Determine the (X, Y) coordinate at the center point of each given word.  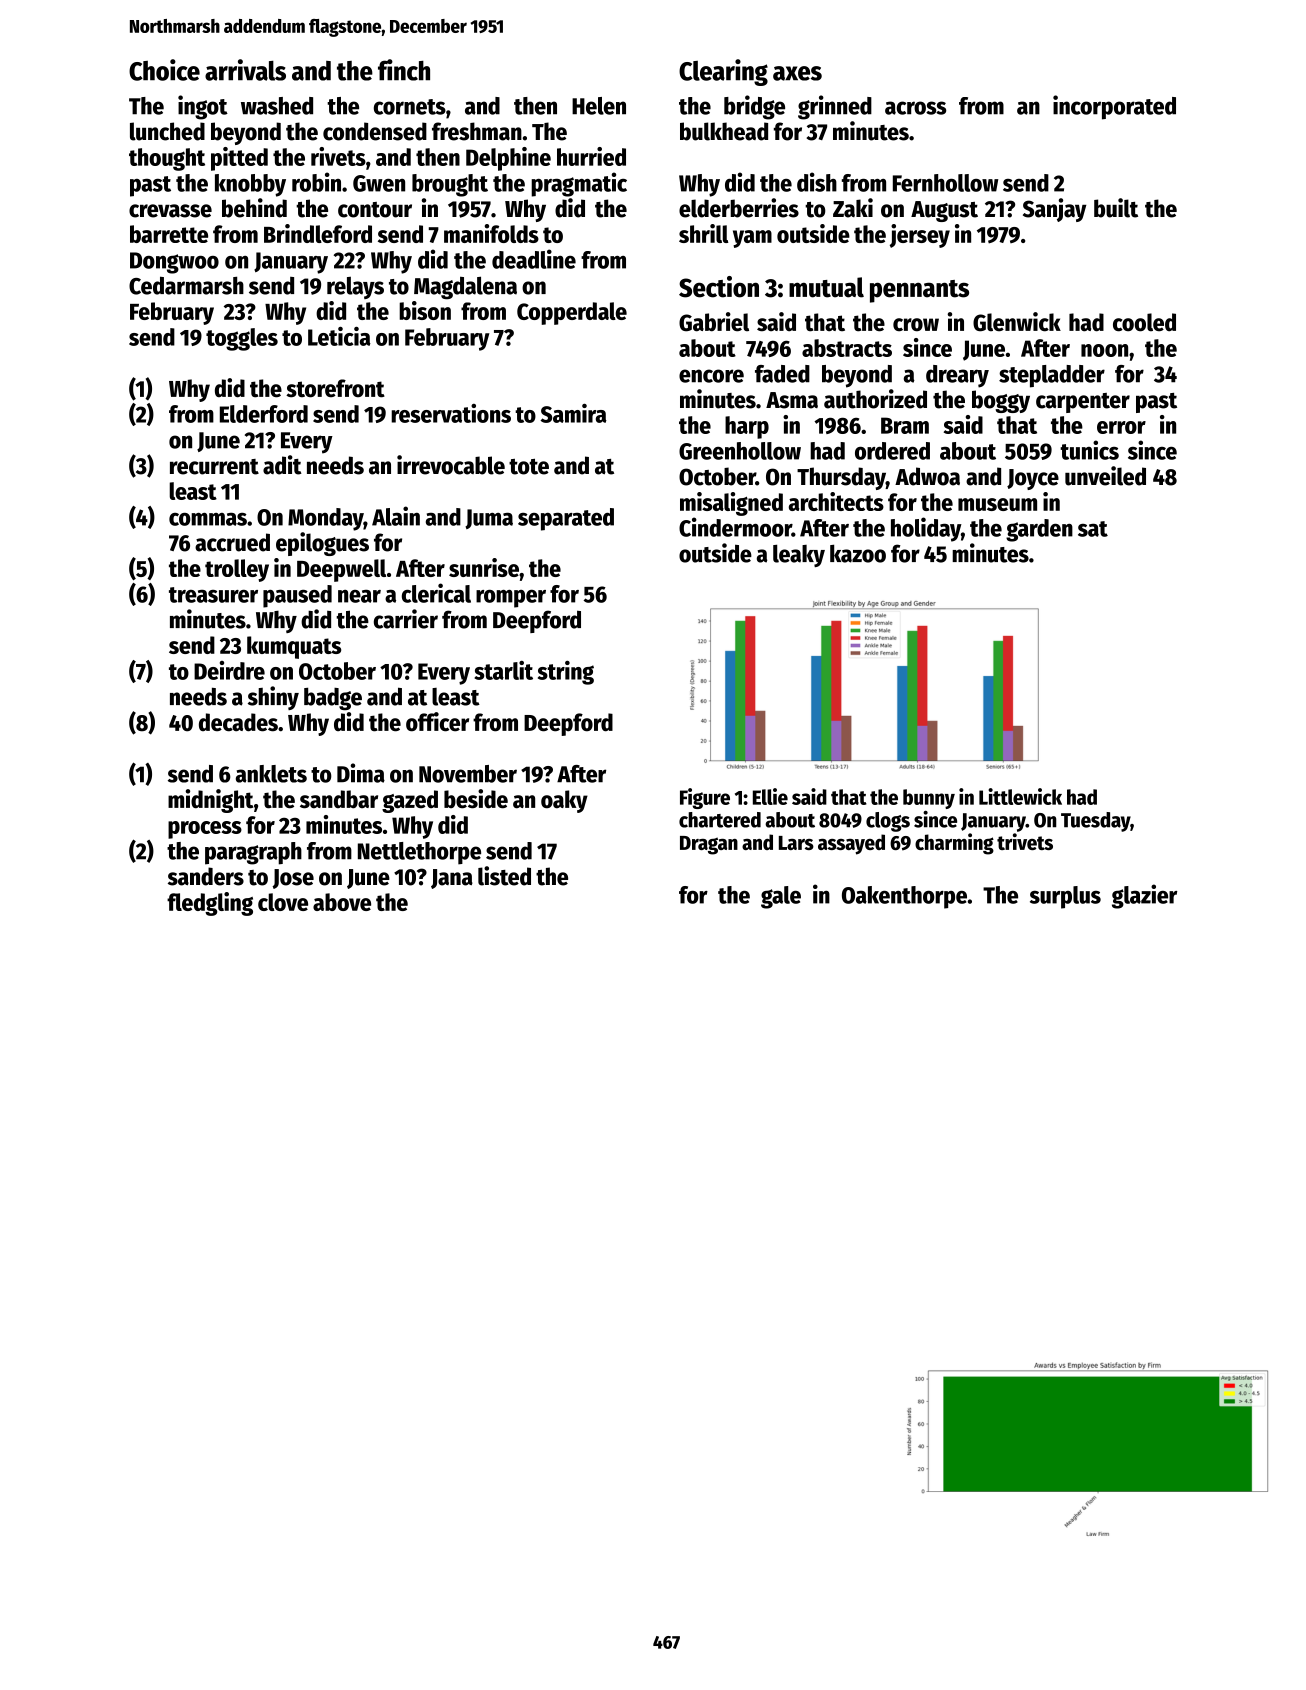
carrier (406, 619)
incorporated (1114, 107)
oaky (564, 801)
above (342, 902)
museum (997, 504)
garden (1039, 530)
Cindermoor (735, 527)
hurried (591, 156)
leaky (799, 555)
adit (282, 465)
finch (404, 70)
